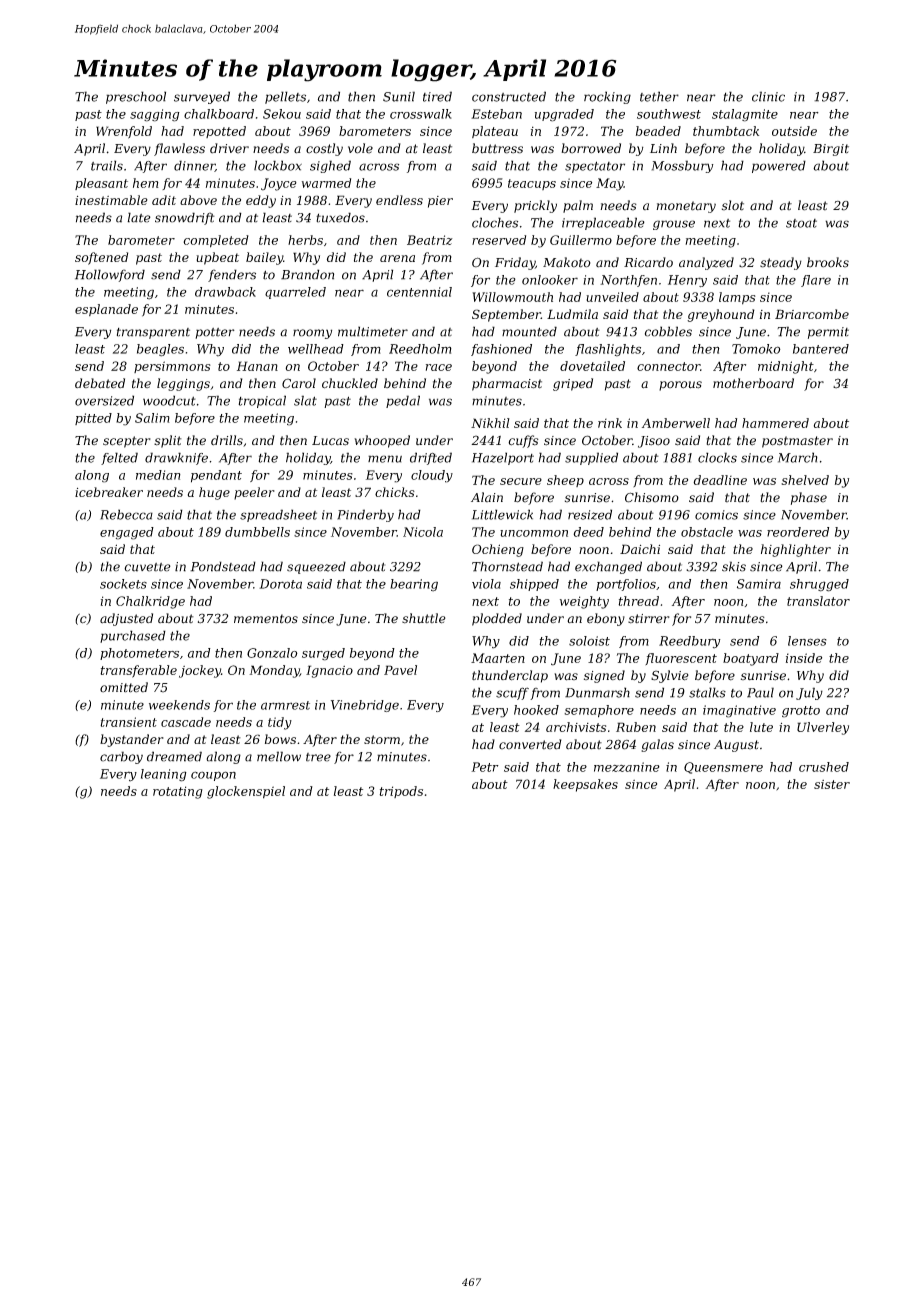 This screenshot has width=924, height=1308. I want to click on Friday, so click(515, 263).
